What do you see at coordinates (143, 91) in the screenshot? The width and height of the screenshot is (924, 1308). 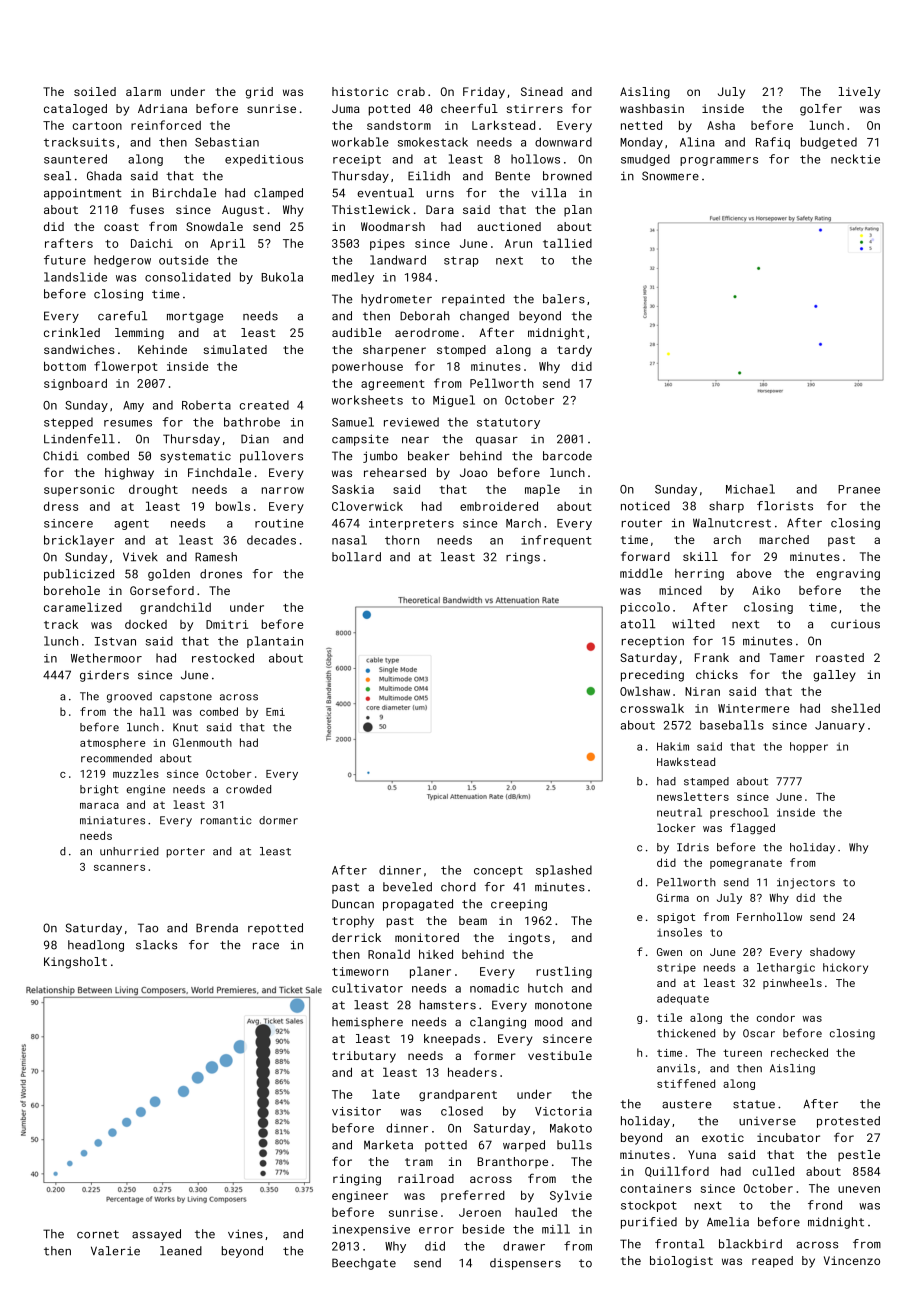 I see `alarm` at bounding box center [143, 91].
